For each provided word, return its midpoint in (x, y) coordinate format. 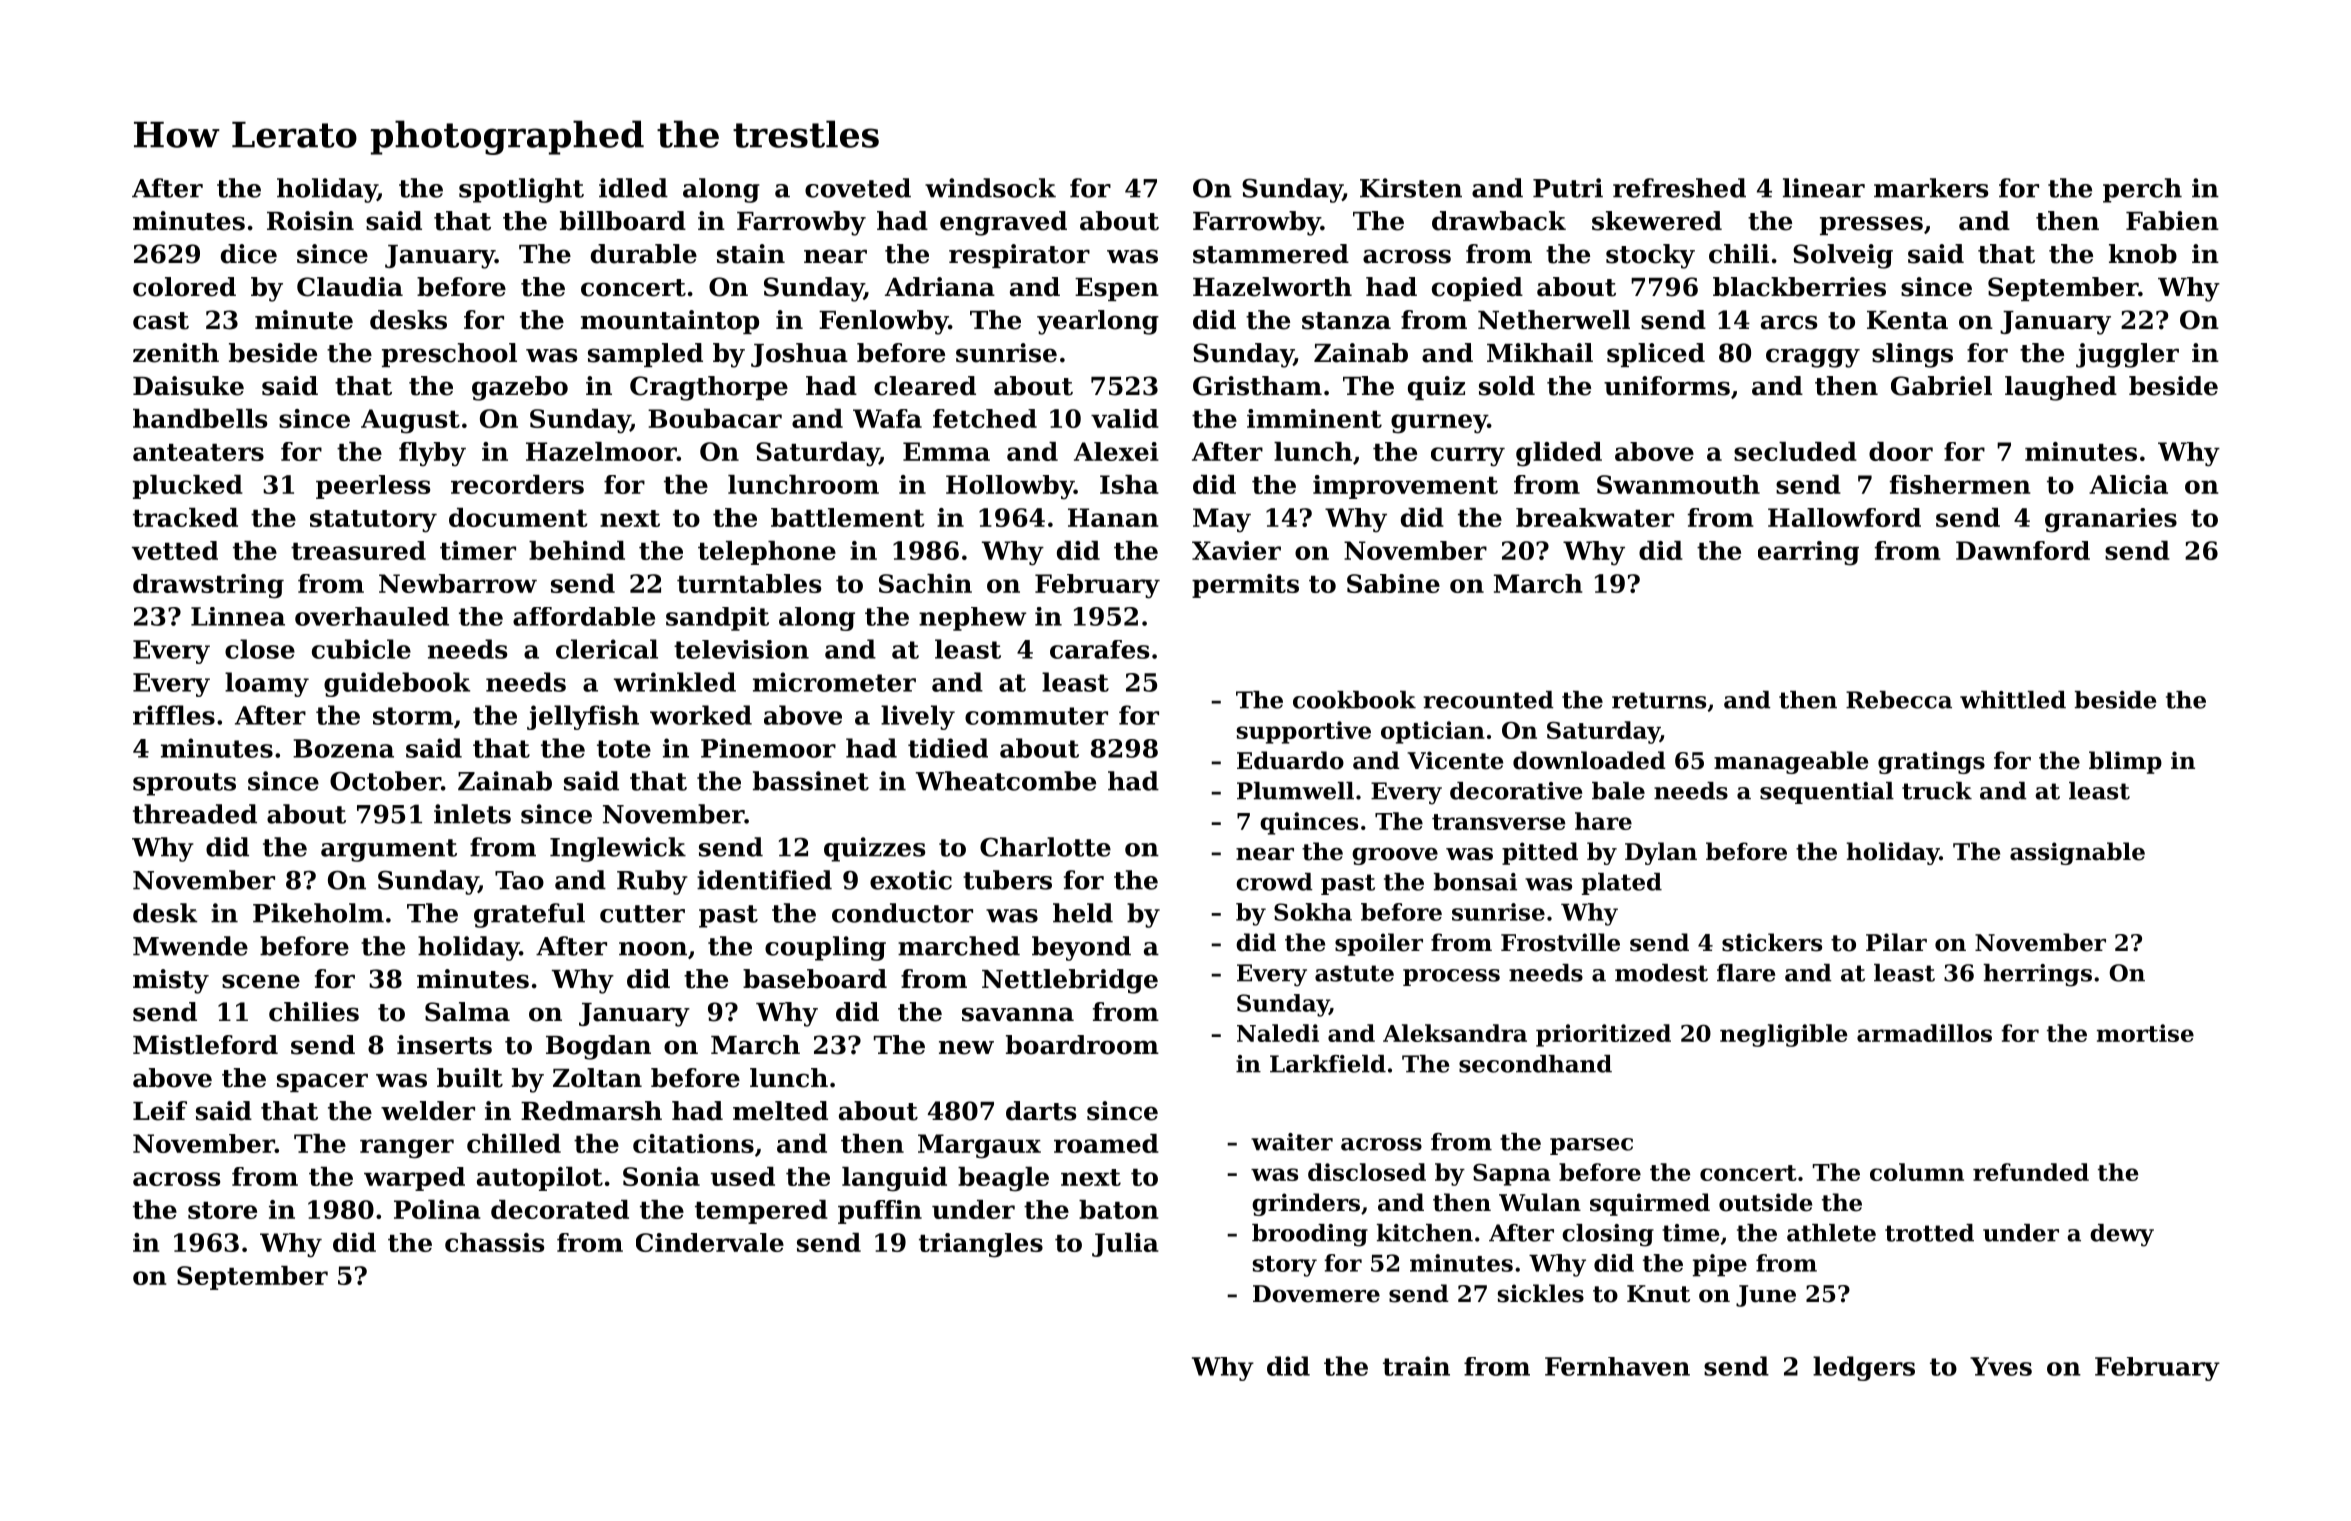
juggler (2127, 355)
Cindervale (710, 1242)
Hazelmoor (601, 451)
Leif (160, 1111)
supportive (1304, 732)
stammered (1271, 254)
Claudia (350, 287)
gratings (1931, 762)
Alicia (2128, 484)
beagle (1003, 1179)
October (385, 781)
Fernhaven (1617, 1366)
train (1416, 1366)
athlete (1831, 1233)
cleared (925, 386)
